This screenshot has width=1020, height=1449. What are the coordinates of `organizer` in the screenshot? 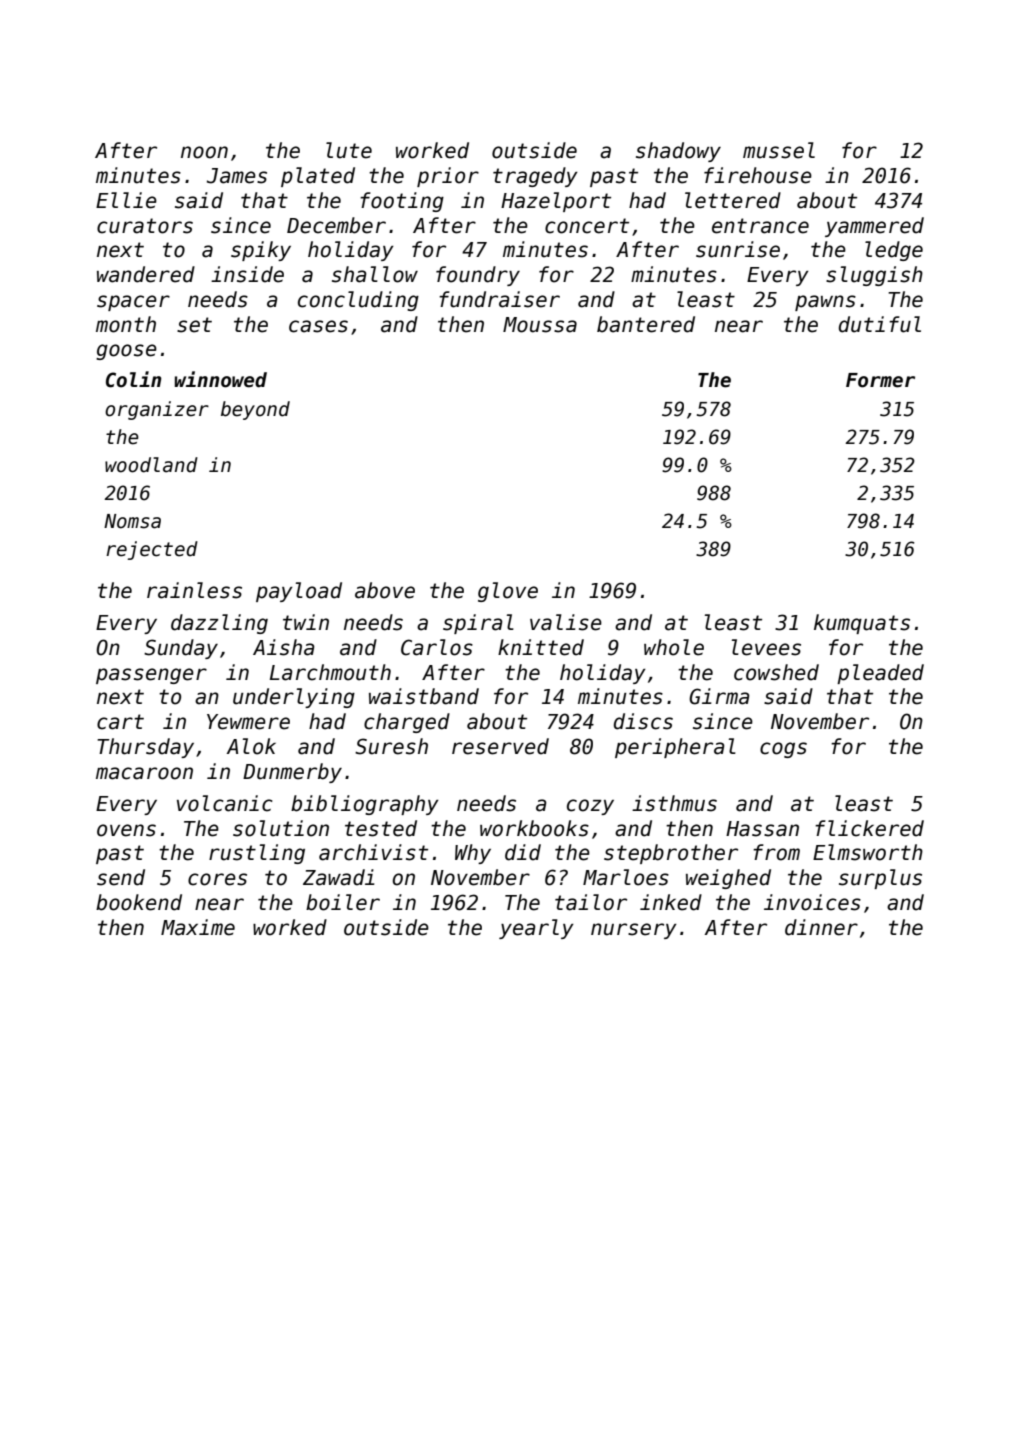 It's located at (157, 410).
